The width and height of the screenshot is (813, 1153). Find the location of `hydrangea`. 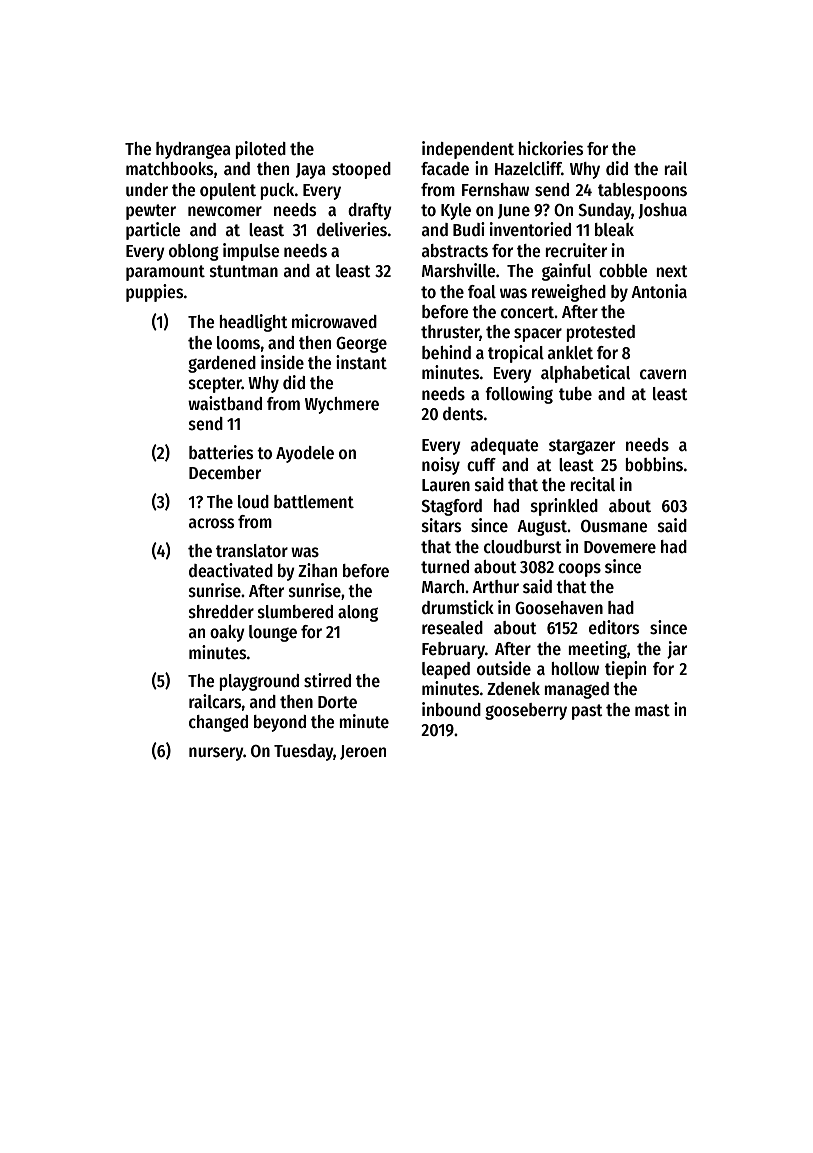

hydrangea is located at coordinates (193, 150).
